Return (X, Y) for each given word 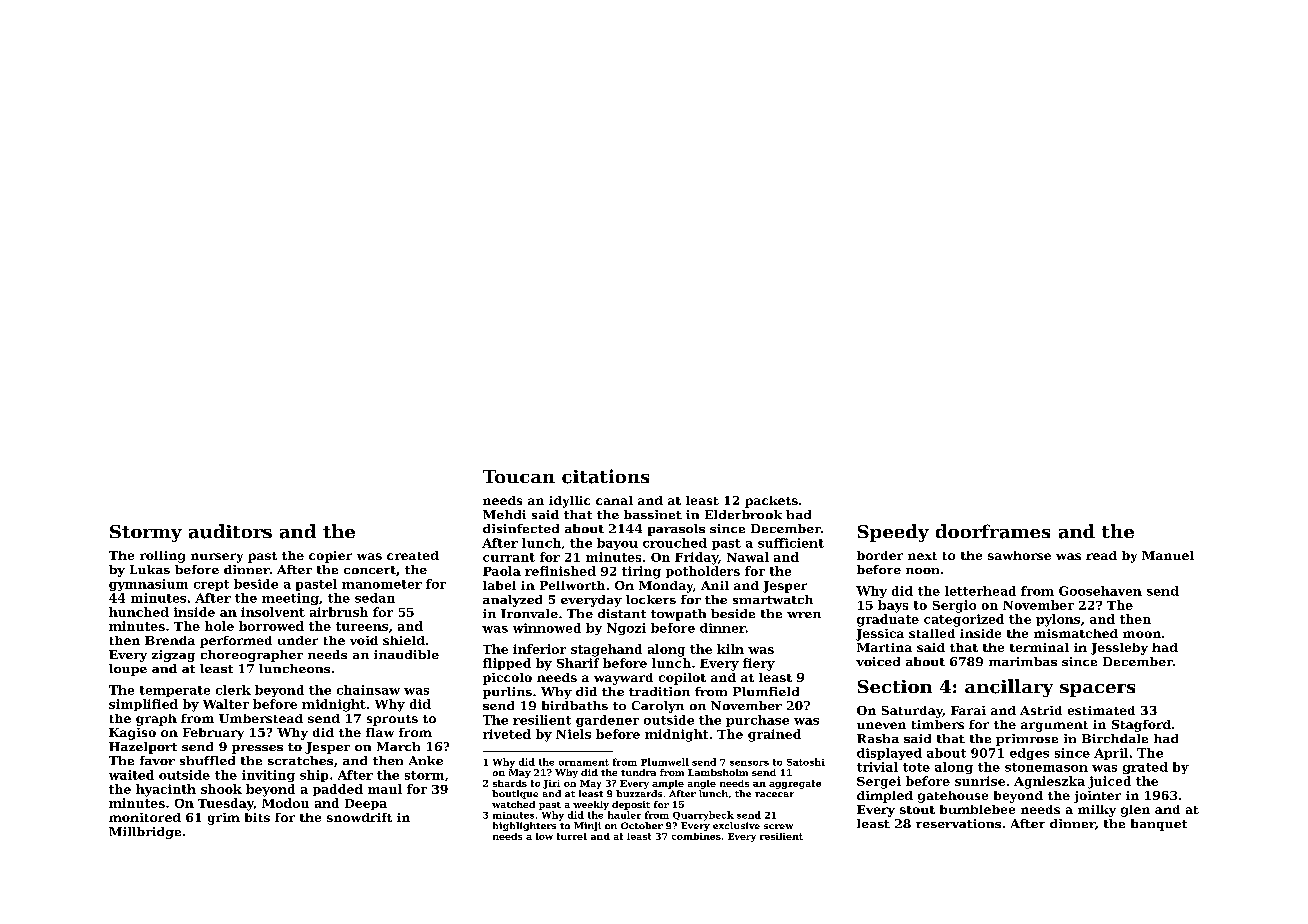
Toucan (519, 476)
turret (572, 836)
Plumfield (766, 691)
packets (771, 502)
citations (605, 476)
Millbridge (145, 833)
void (364, 640)
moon (1142, 634)
